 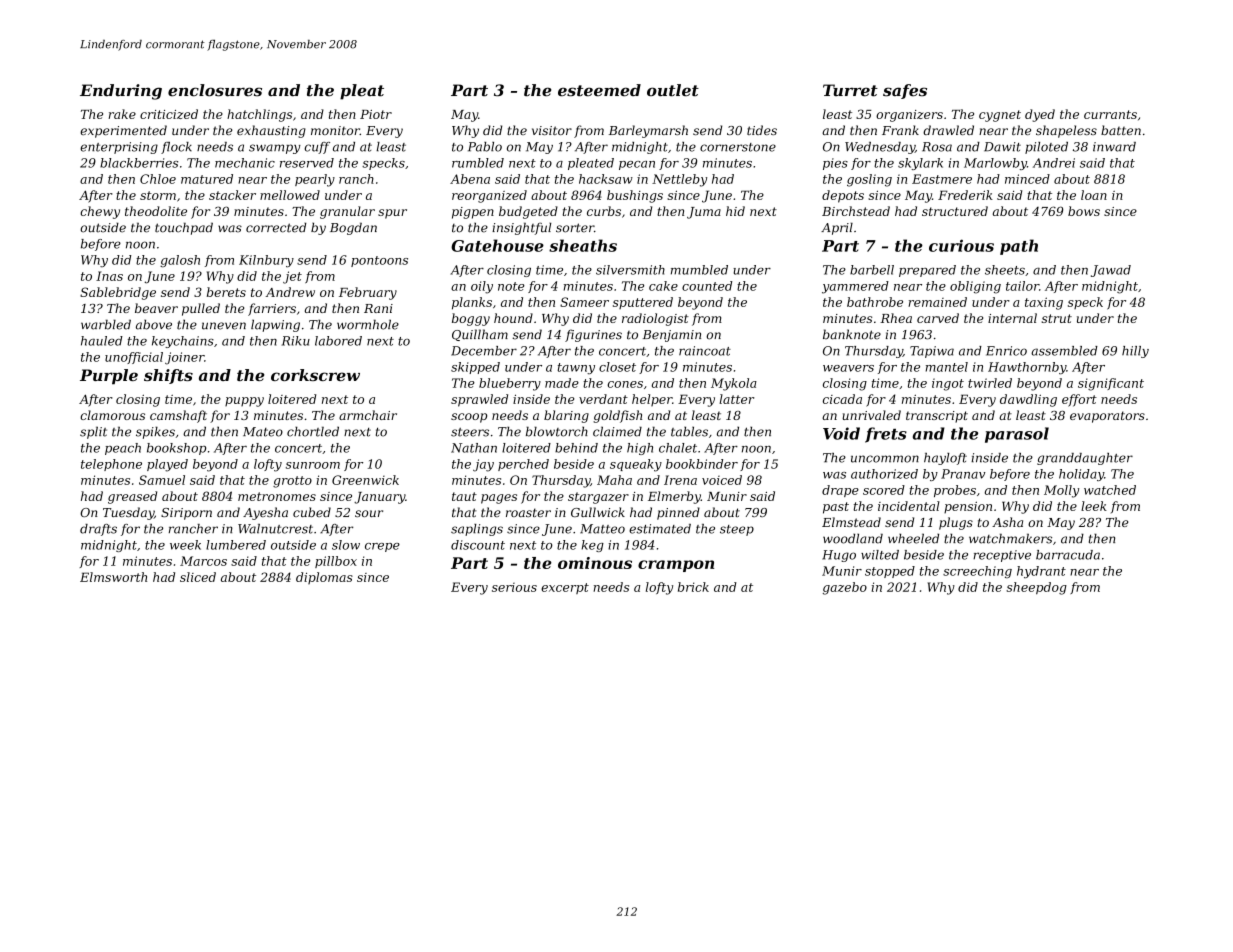 What do you see at coordinates (1084, 211) in the screenshot?
I see `bows` at bounding box center [1084, 211].
